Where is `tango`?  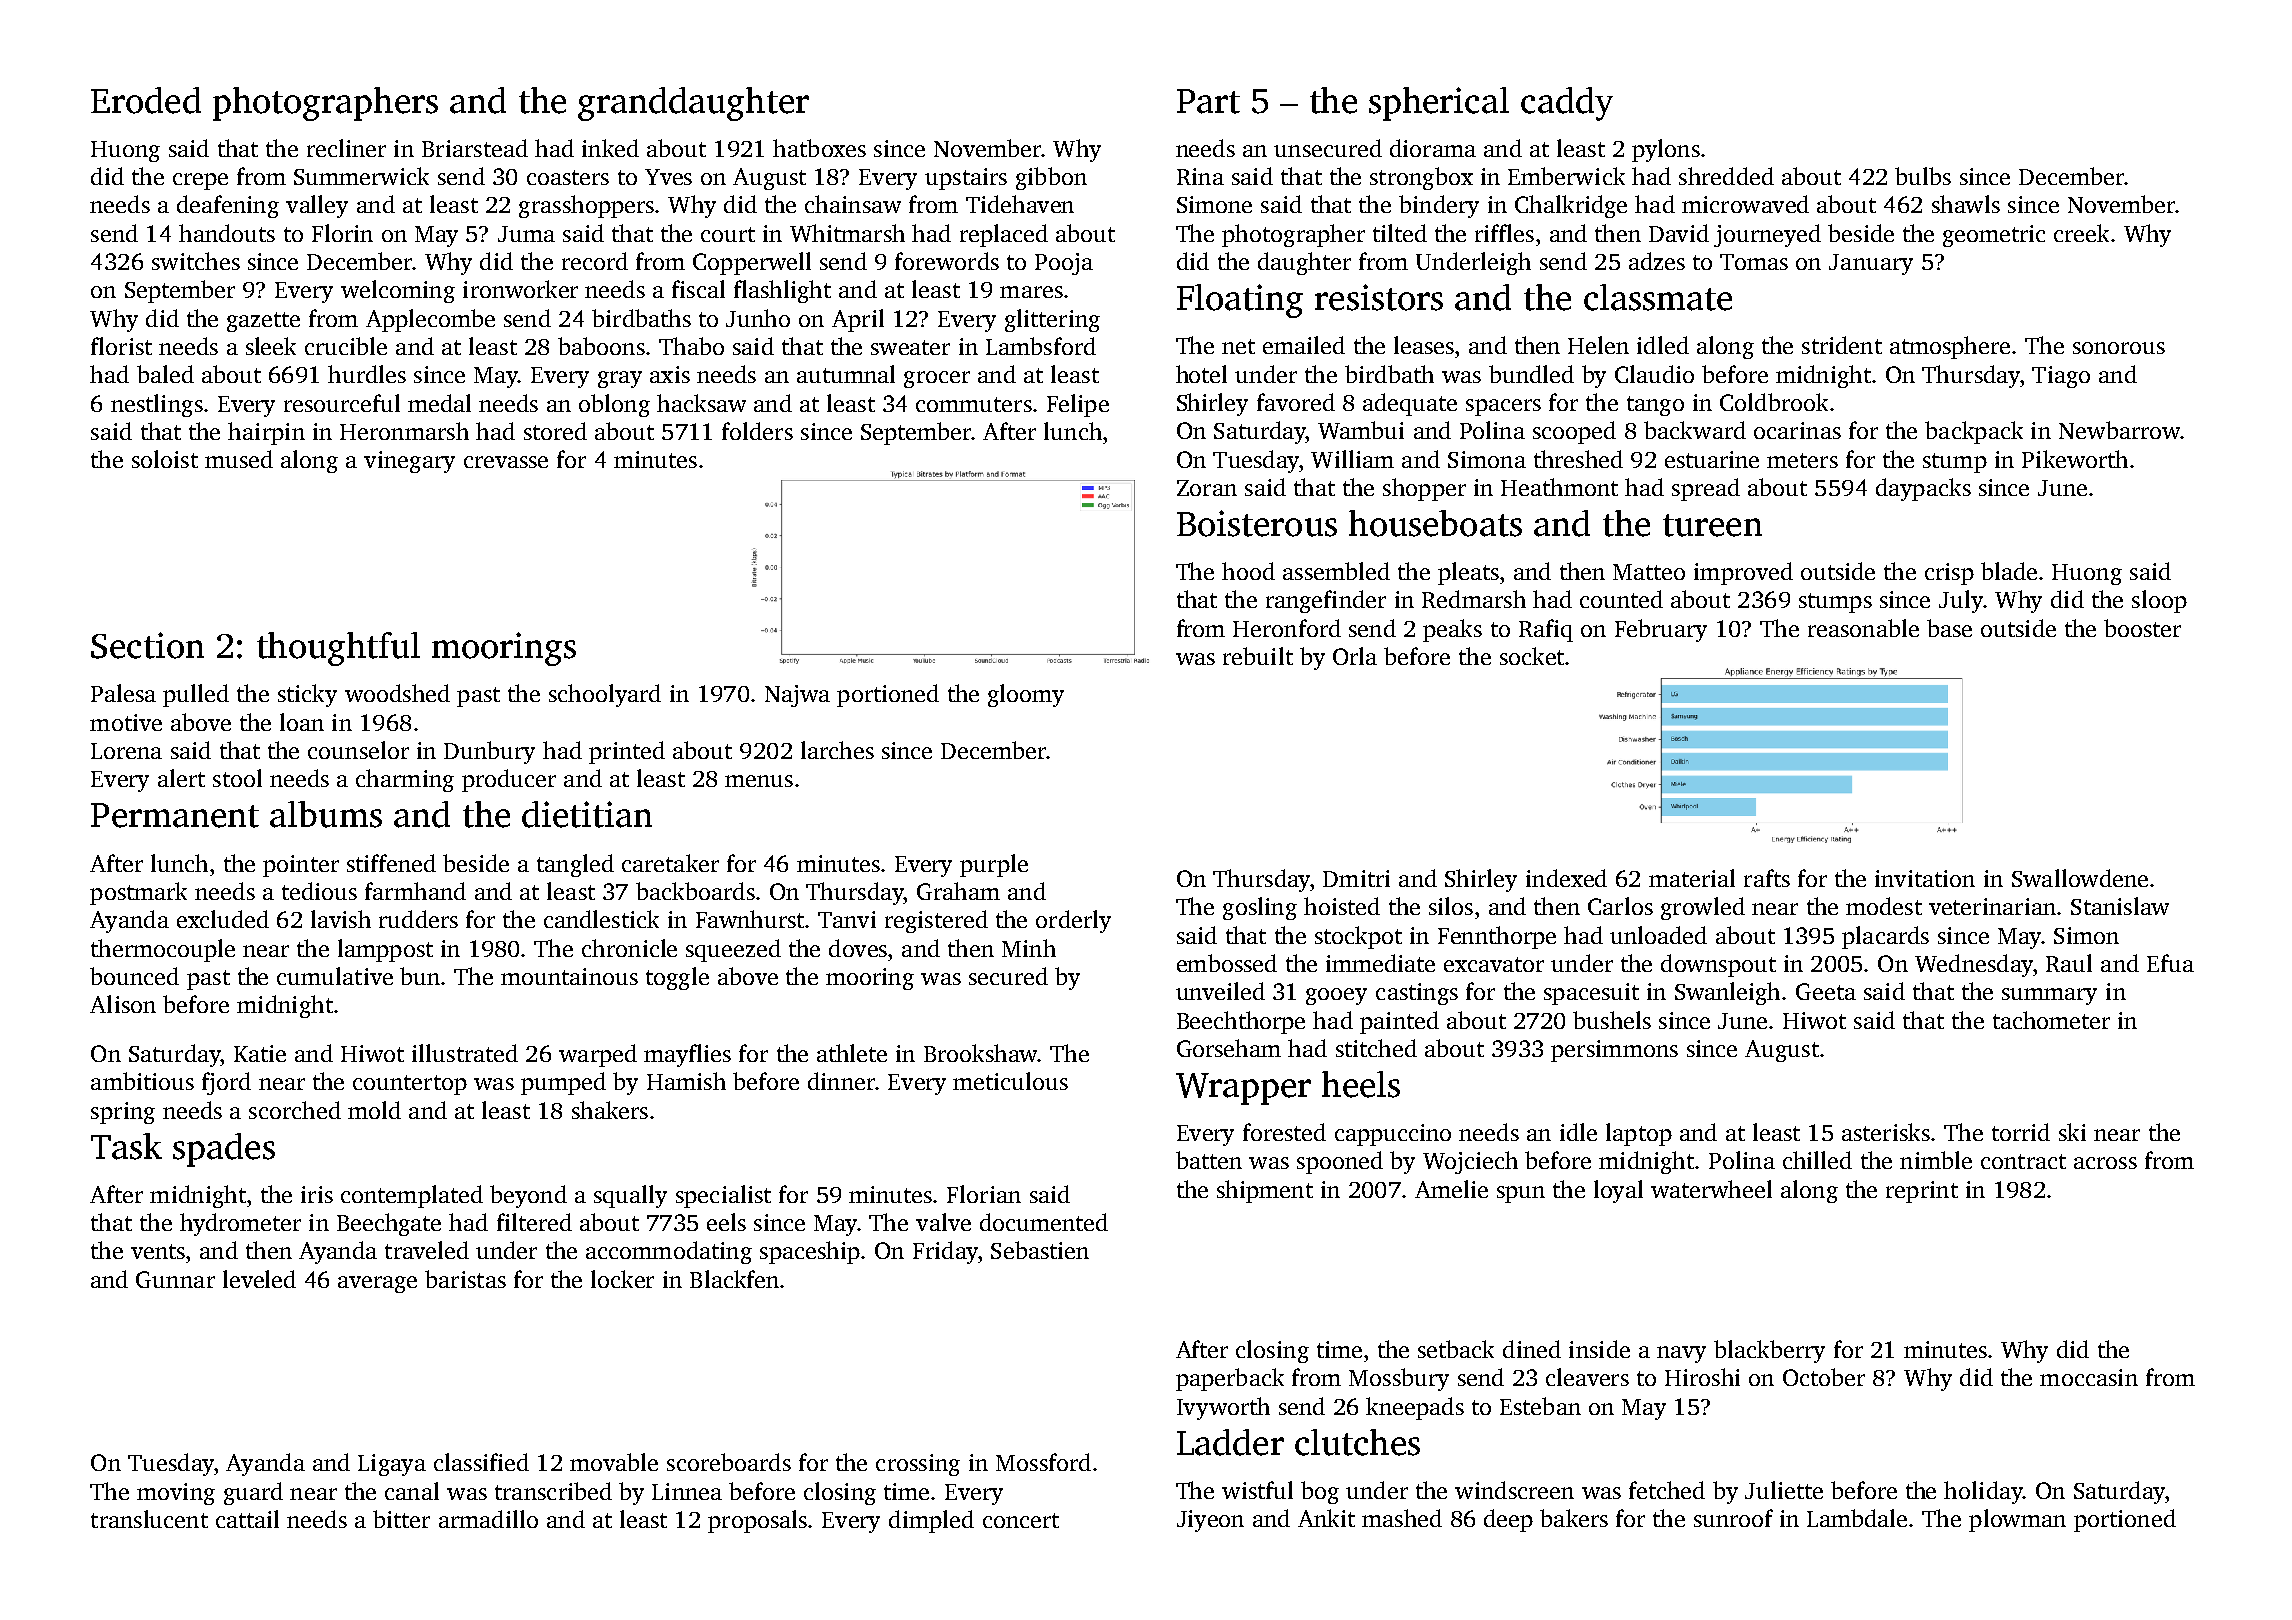
tango is located at coordinates (1655, 406).
